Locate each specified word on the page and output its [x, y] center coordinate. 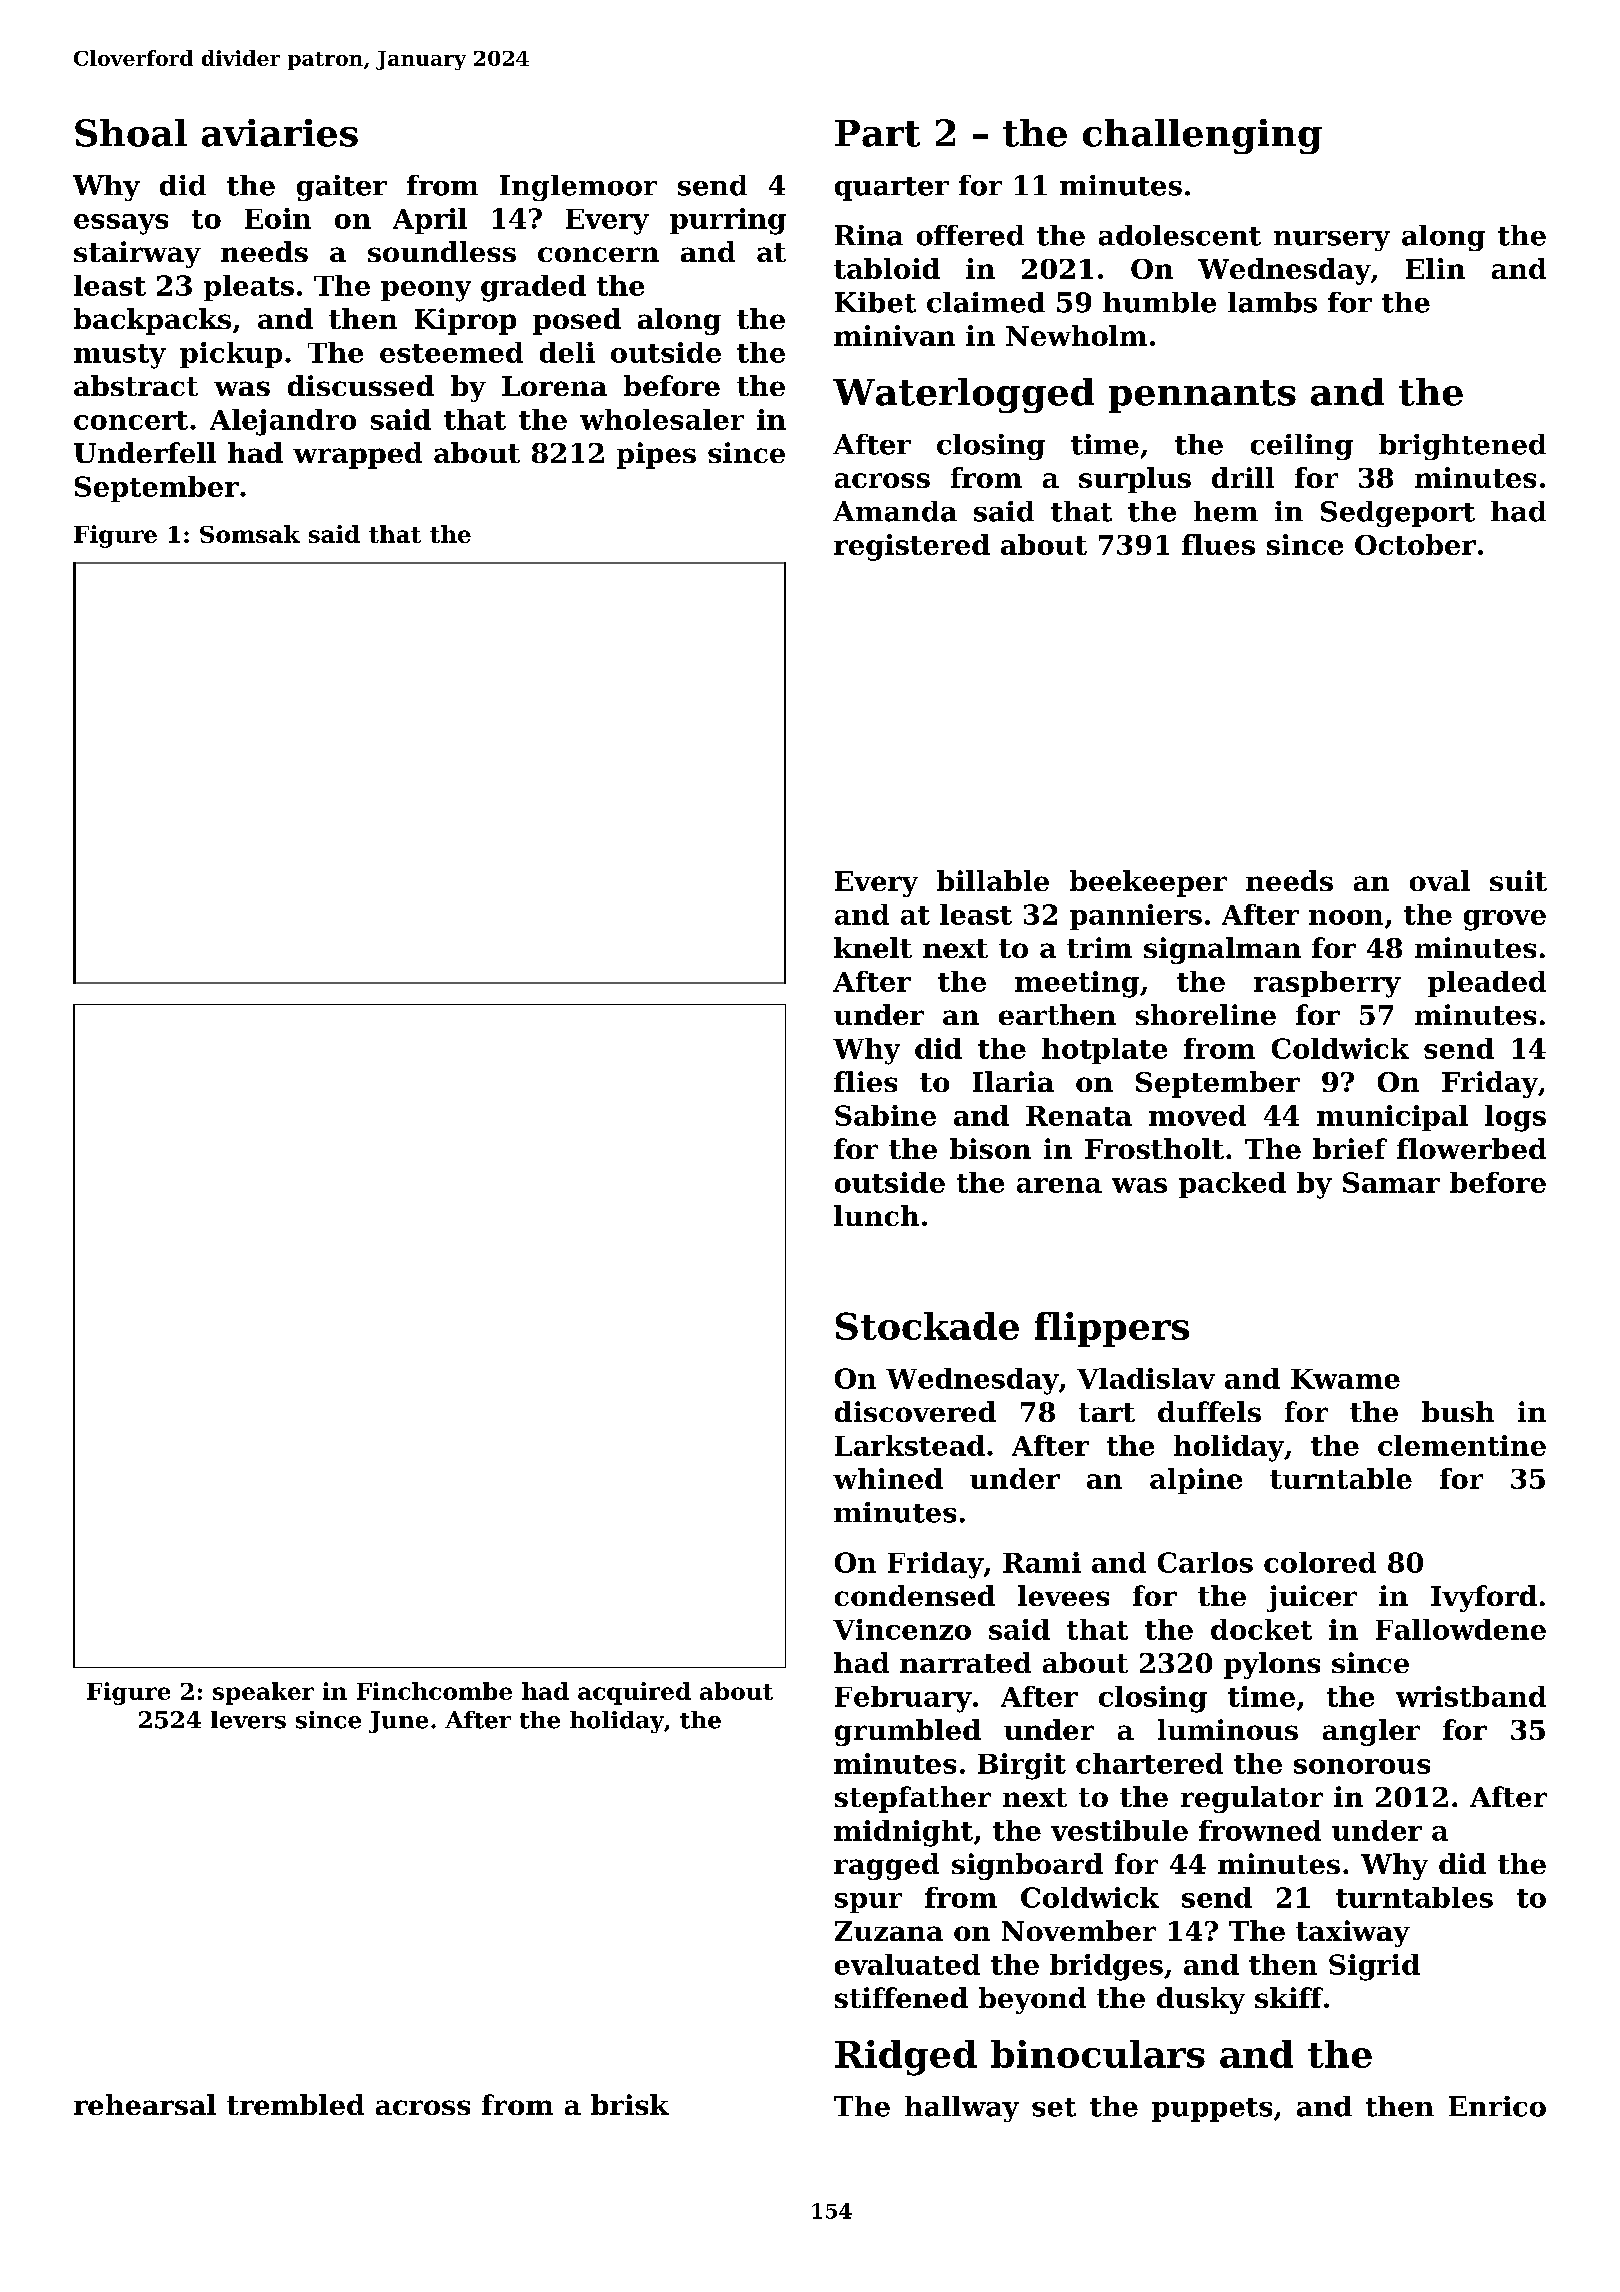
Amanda [895, 511]
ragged [886, 1866]
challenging [1202, 136]
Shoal [131, 133]
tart [1107, 1412]
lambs [1272, 302]
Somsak [250, 534]
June [398, 1722]
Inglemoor [578, 188]
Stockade [927, 1326]
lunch [876, 1215]
